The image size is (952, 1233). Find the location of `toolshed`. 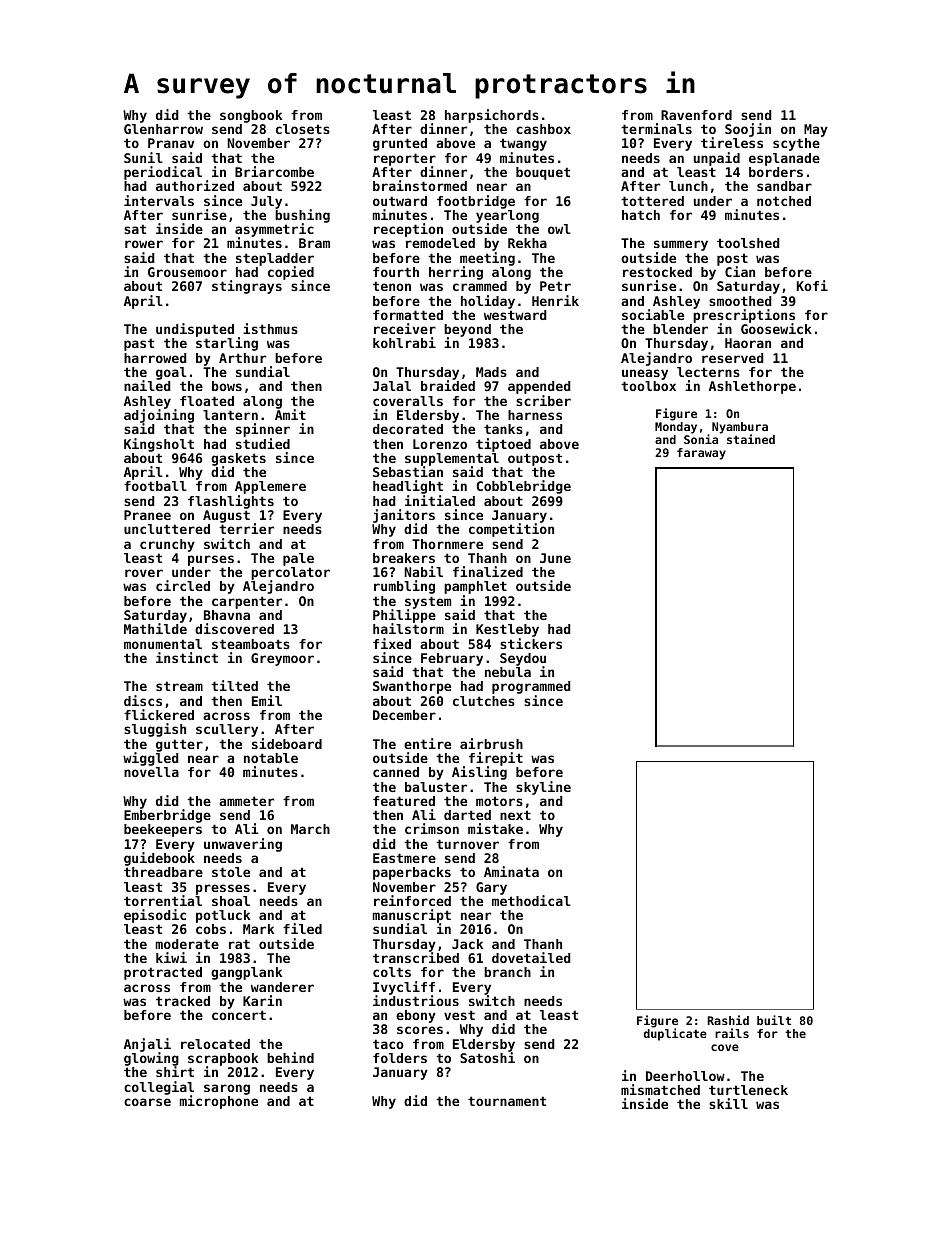

toolshed is located at coordinates (748, 243).
